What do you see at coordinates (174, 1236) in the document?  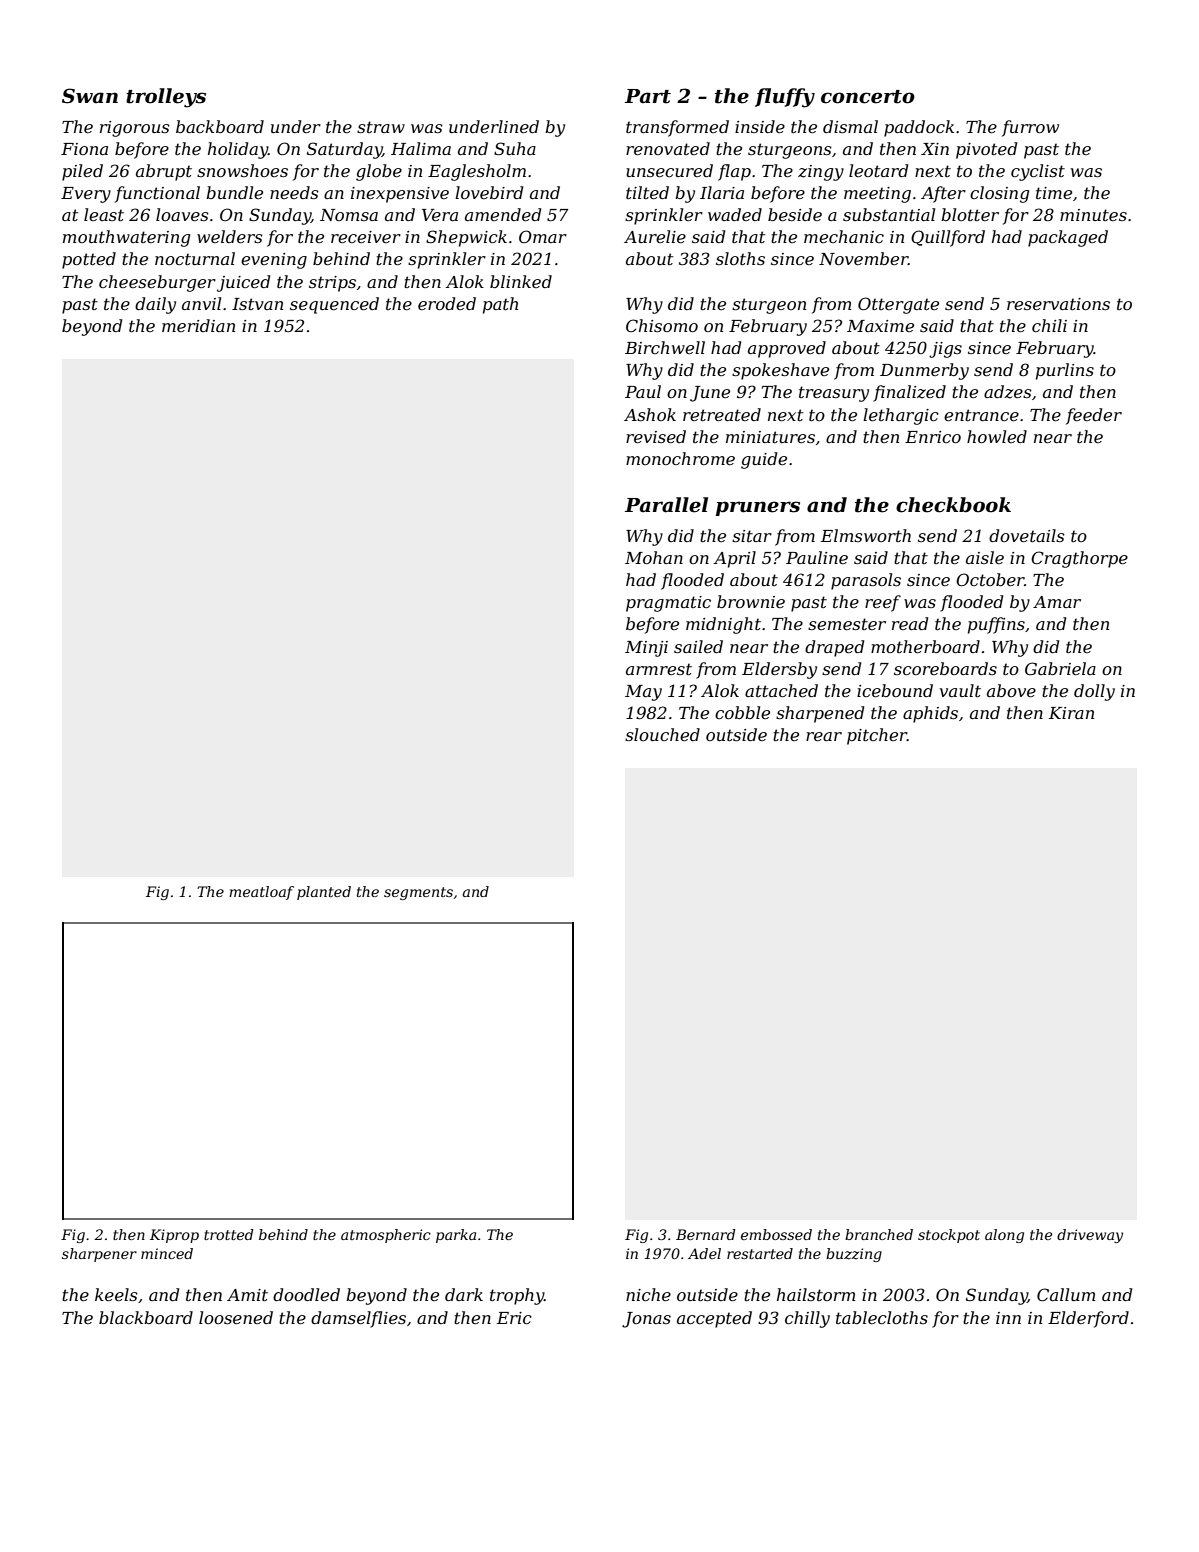 I see `Kiprop` at bounding box center [174, 1236].
